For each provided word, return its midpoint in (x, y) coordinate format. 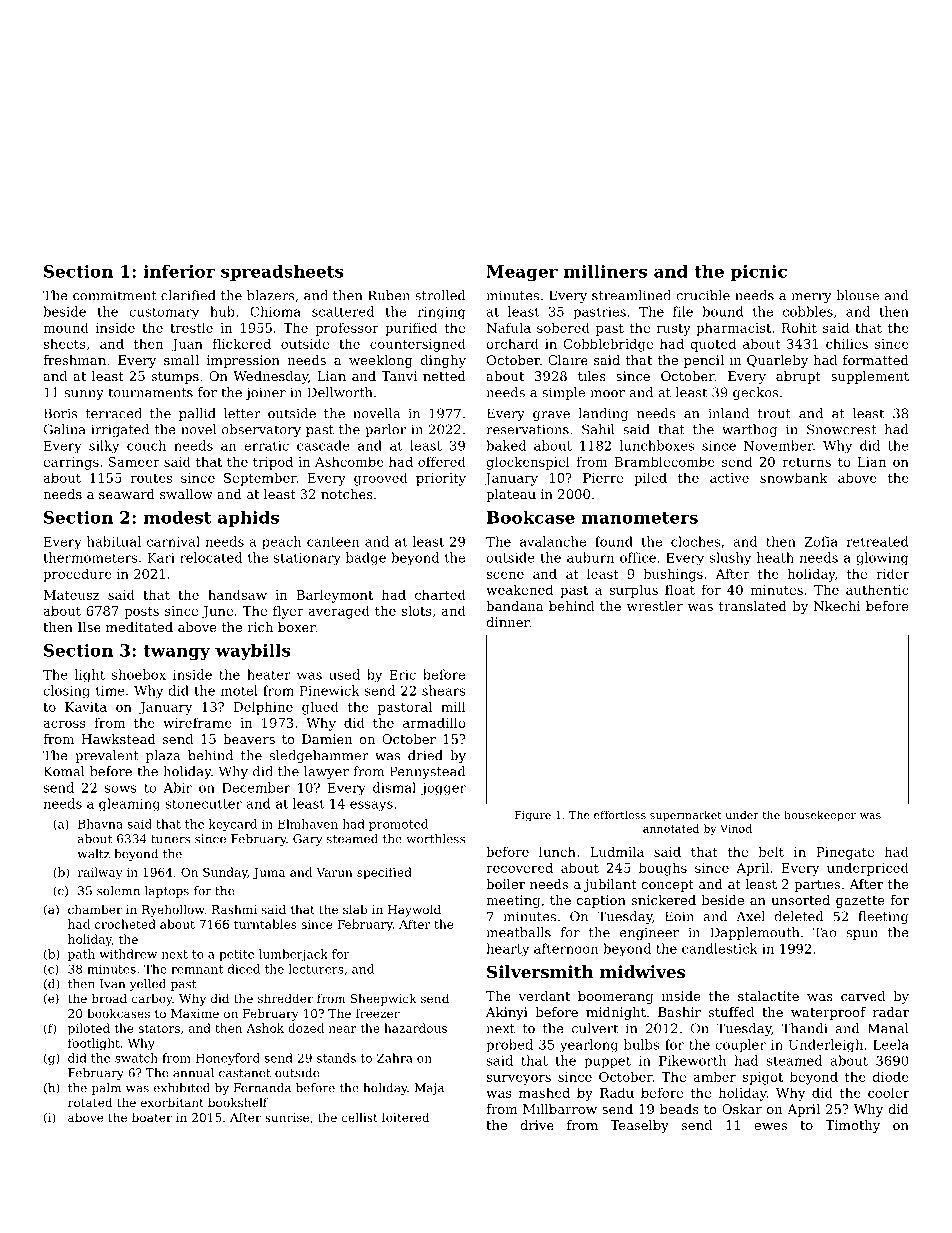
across (64, 724)
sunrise (287, 1117)
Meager (522, 273)
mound (66, 327)
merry (811, 298)
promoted (398, 825)
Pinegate (845, 853)
